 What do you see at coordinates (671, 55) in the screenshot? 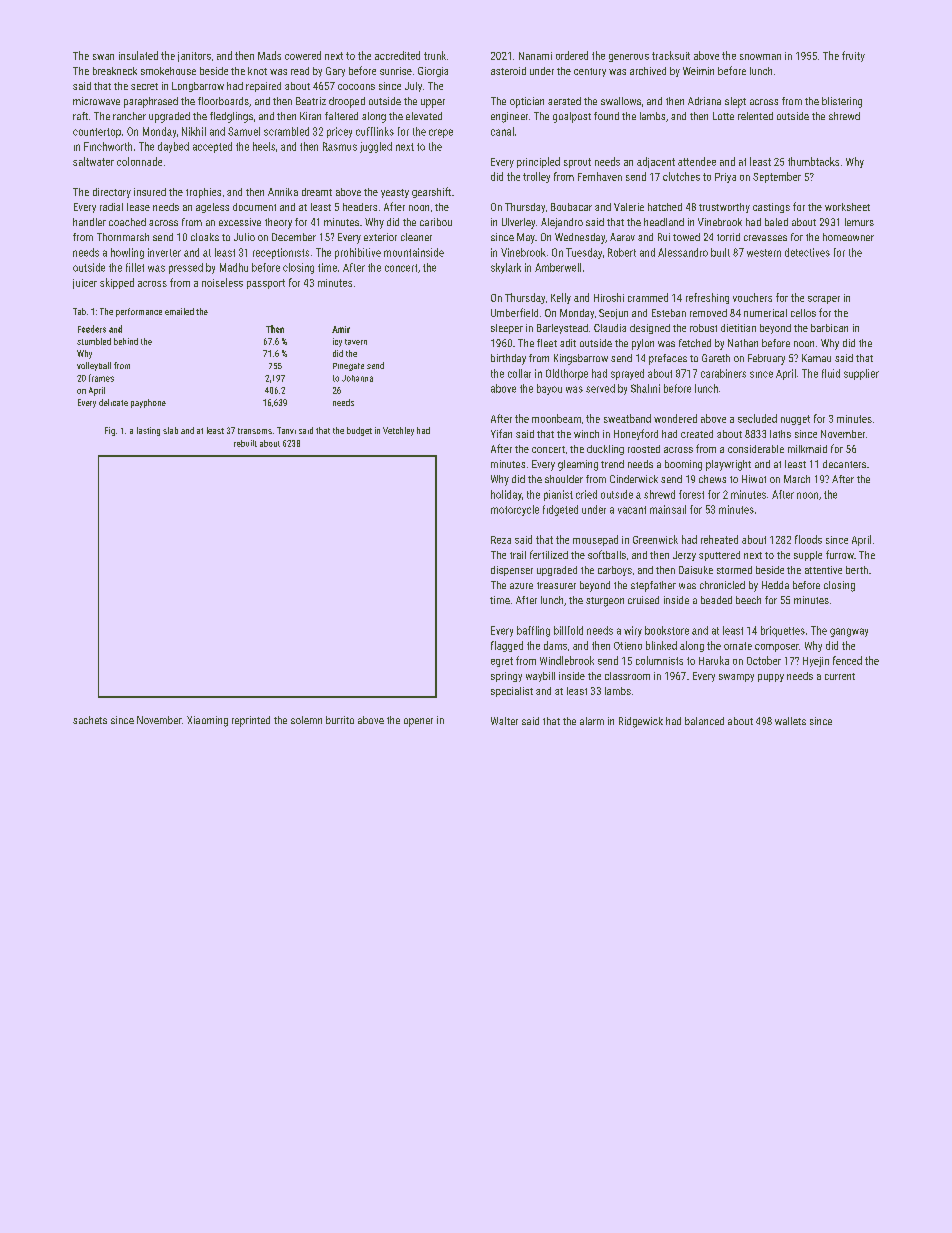
I see `tracksuit` at bounding box center [671, 55].
